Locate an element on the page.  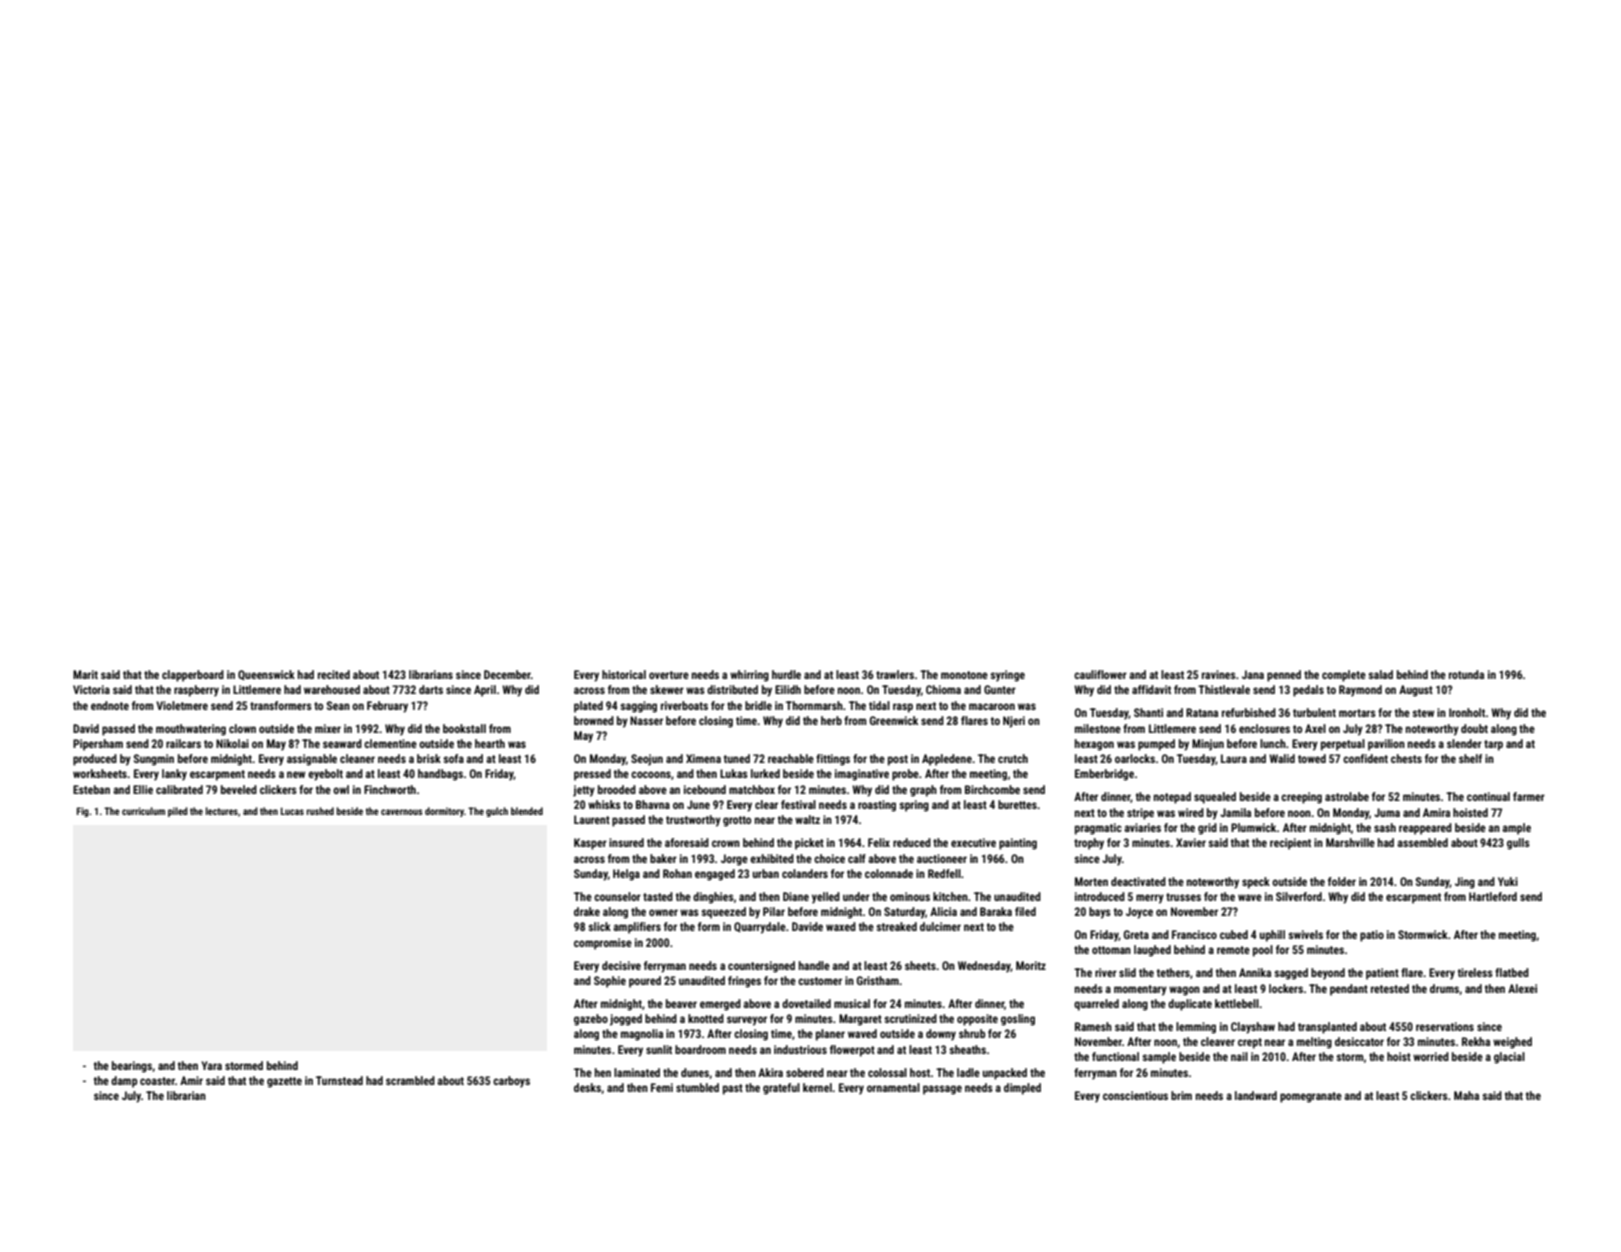
December is located at coordinates (507, 674).
